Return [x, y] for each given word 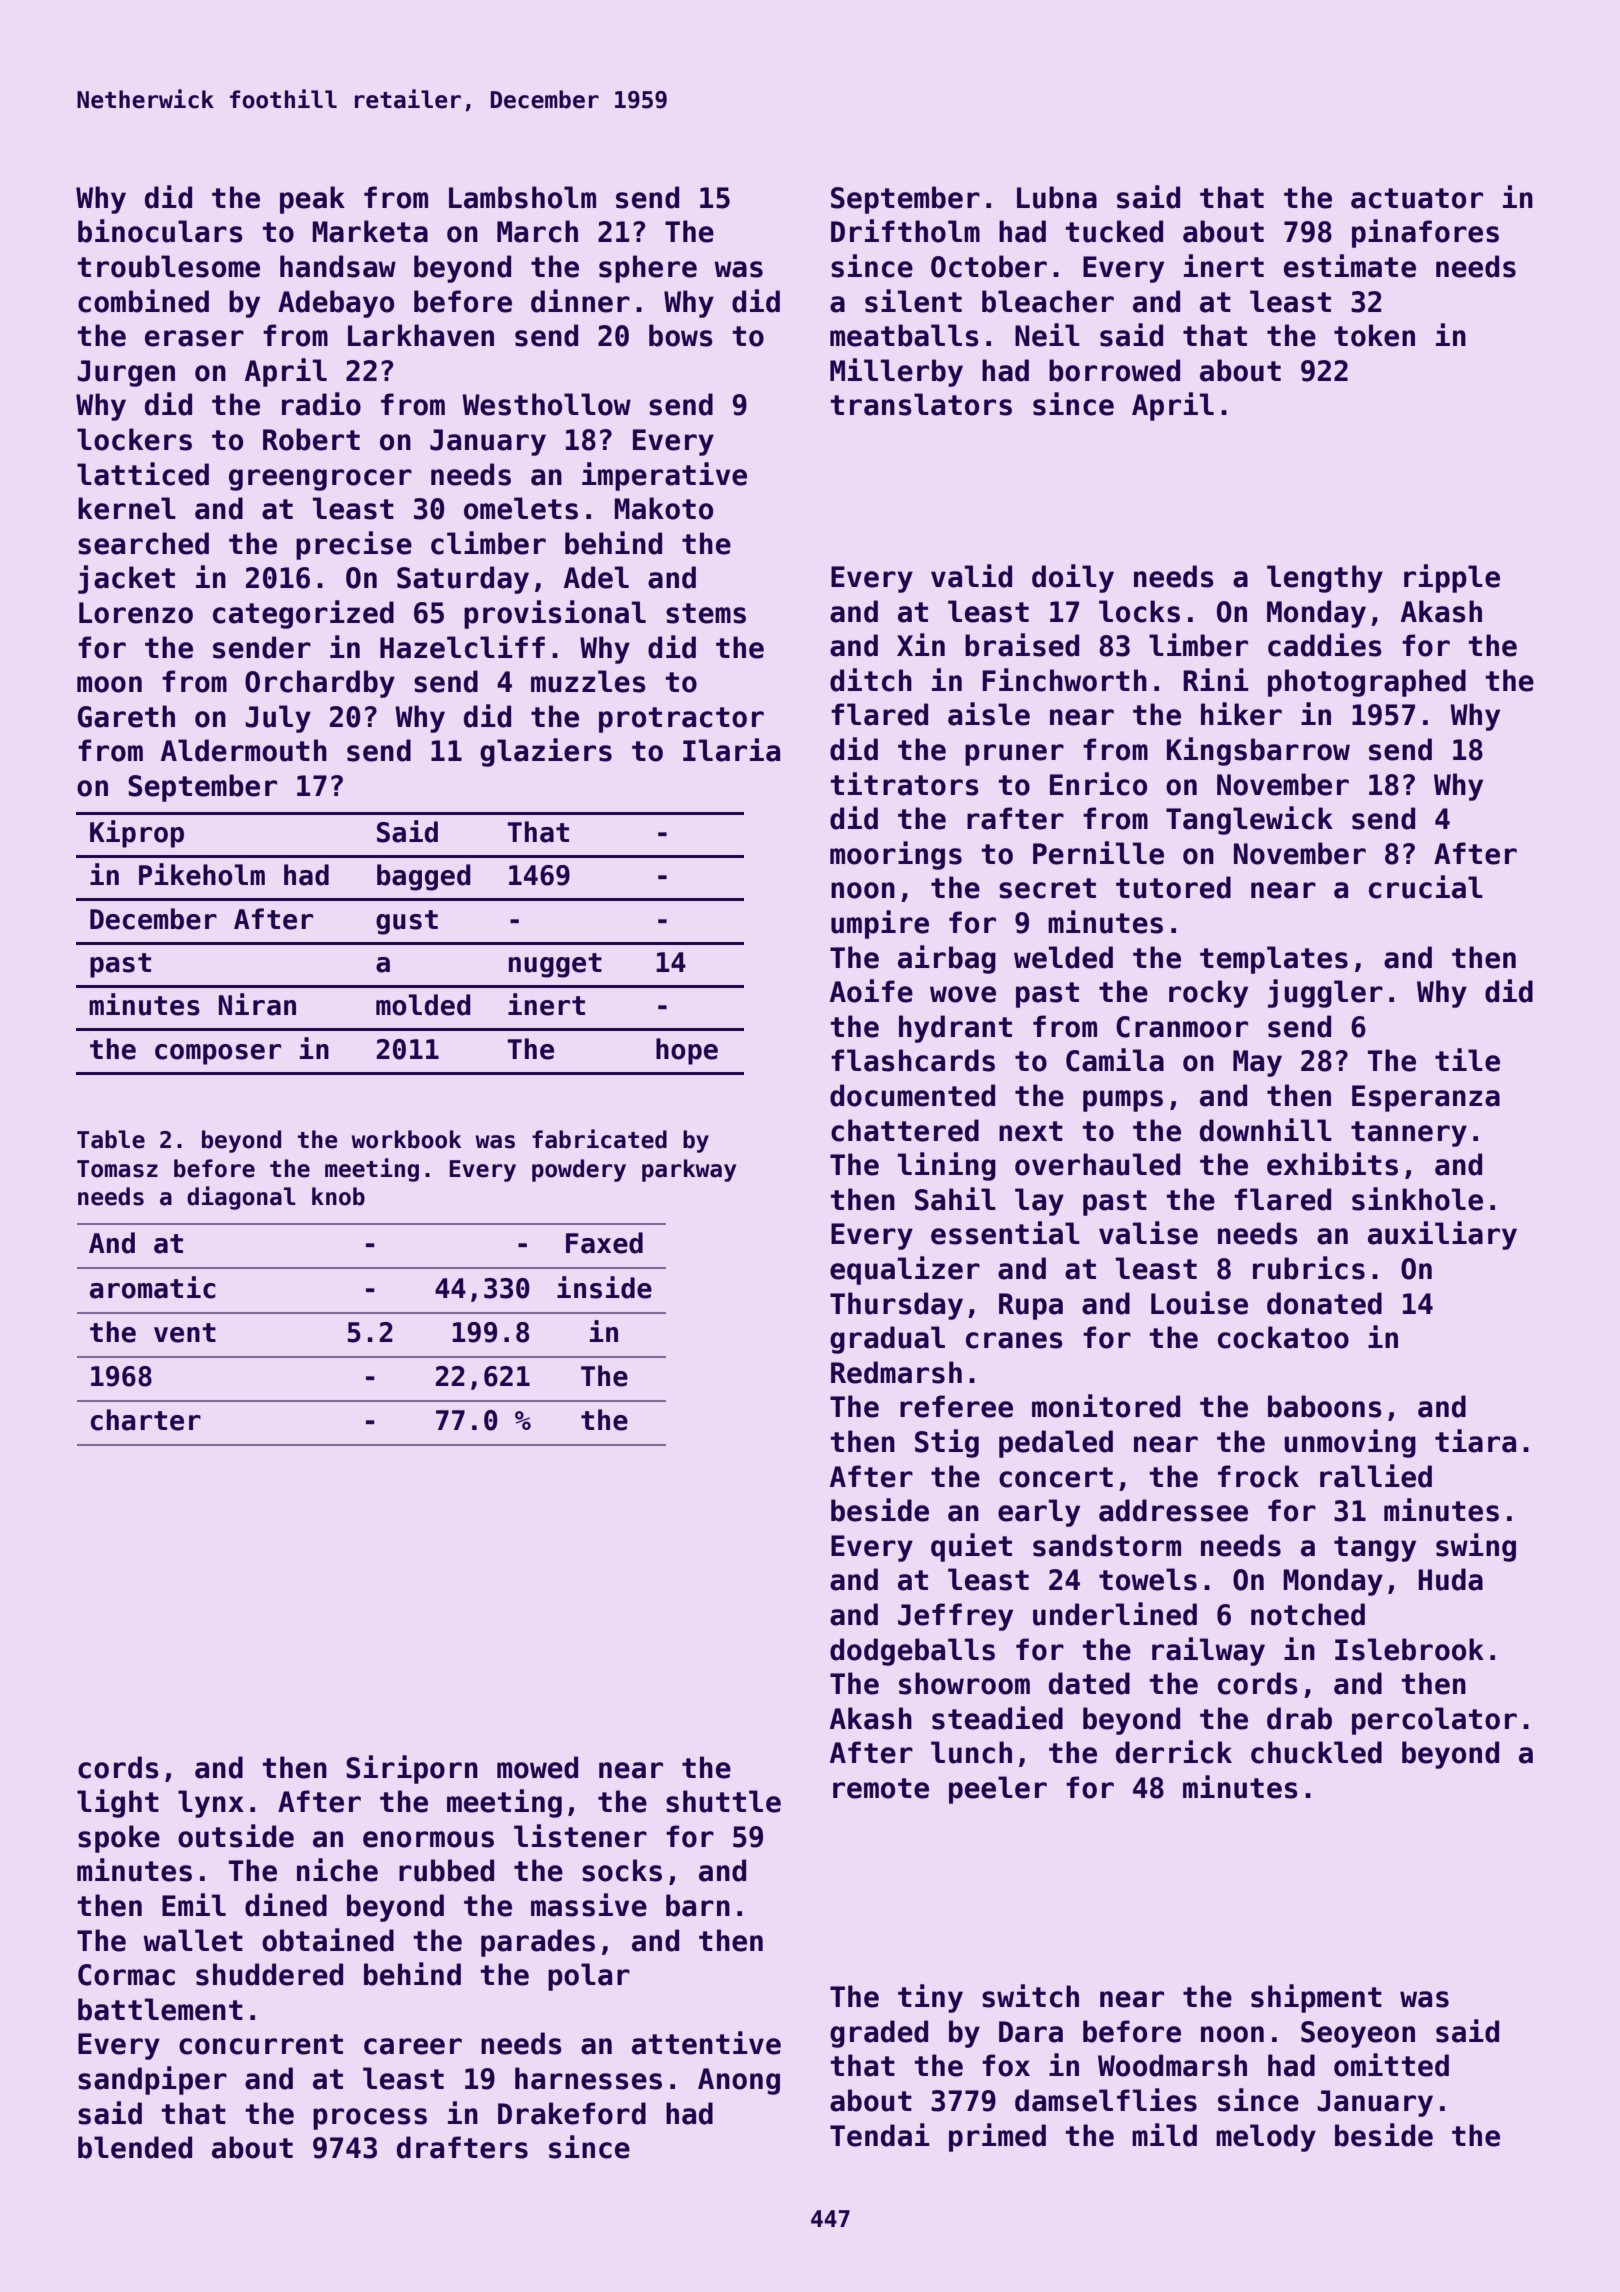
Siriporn [412, 1769]
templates [1274, 960]
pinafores [1425, 233]
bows [681, 335]
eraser [194, 338]
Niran [257, 1004]
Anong [739, 2081]
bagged [424, 877]
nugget [555, 965]
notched [1308, 1614]
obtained [328, 1940]
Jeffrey [955, 1617]
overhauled [1097, 1164]
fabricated [599, 1139]
